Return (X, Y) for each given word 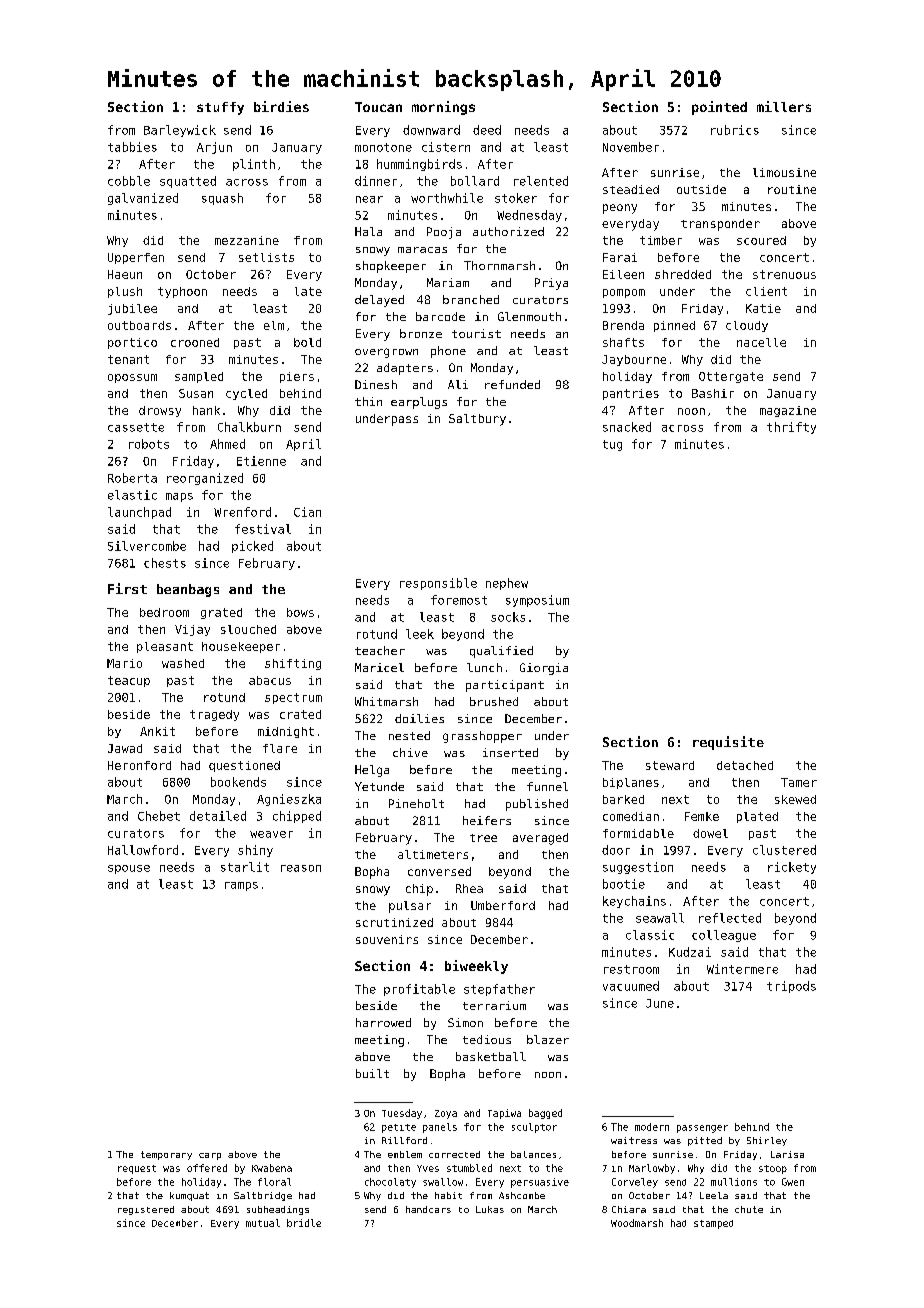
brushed (494, 701)
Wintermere (742, 969)
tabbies (132, 147)
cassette (136, 427)
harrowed (383, 1022)
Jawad (125, 748)
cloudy (747, 326)
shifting (293, 664)
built (372, 1073)
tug (612, 445)
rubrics (735, 130)
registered (146, 1210)
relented (541, 181)
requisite (728, 743)
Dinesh (376, 384)
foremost (459, 600)
